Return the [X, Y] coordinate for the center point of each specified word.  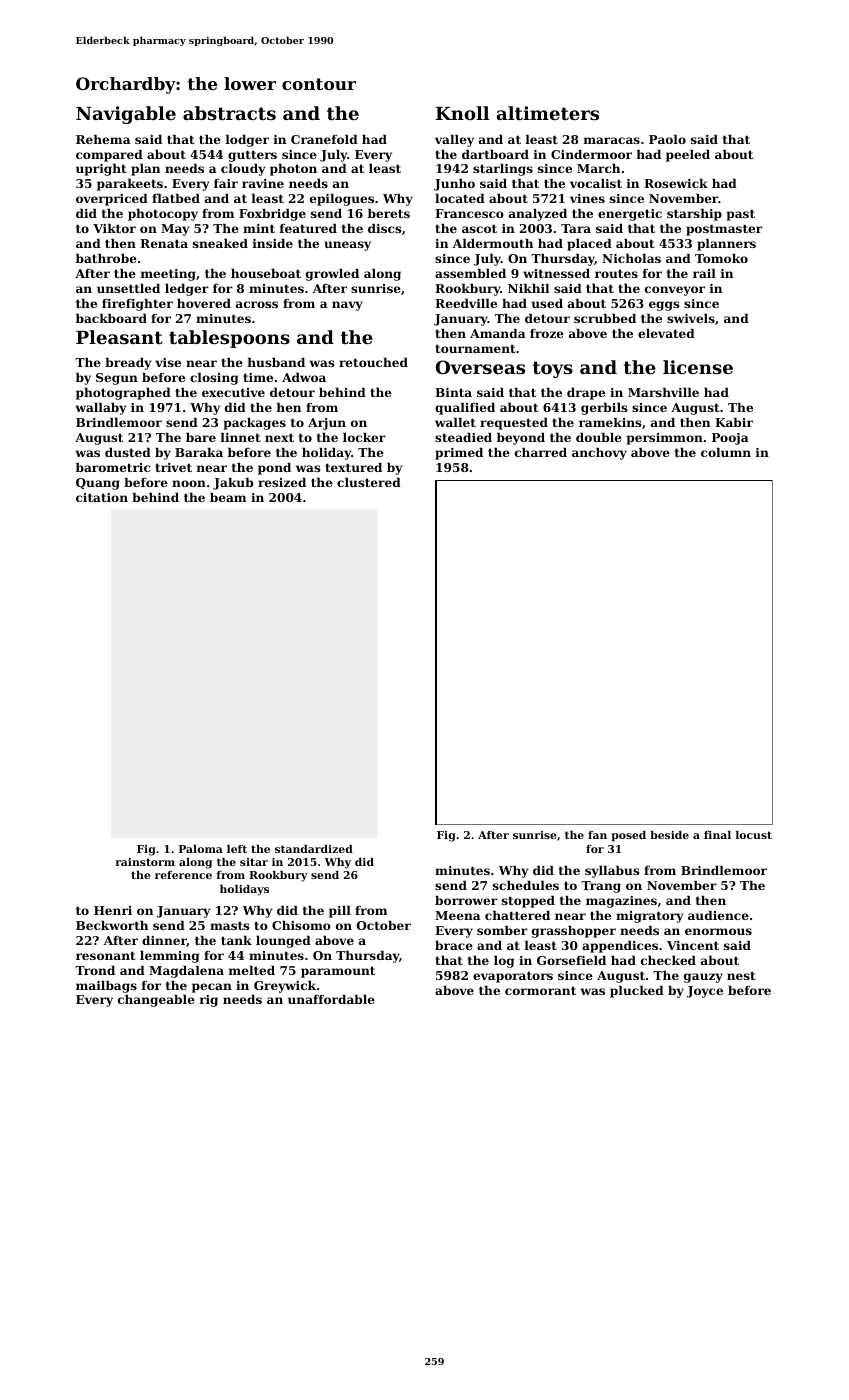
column [726, 452]
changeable [156, 1001]
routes [616, 273]
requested [514, 424]
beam [228, 497]
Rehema [103, 139]
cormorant [540, 990]
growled [332, 275]
